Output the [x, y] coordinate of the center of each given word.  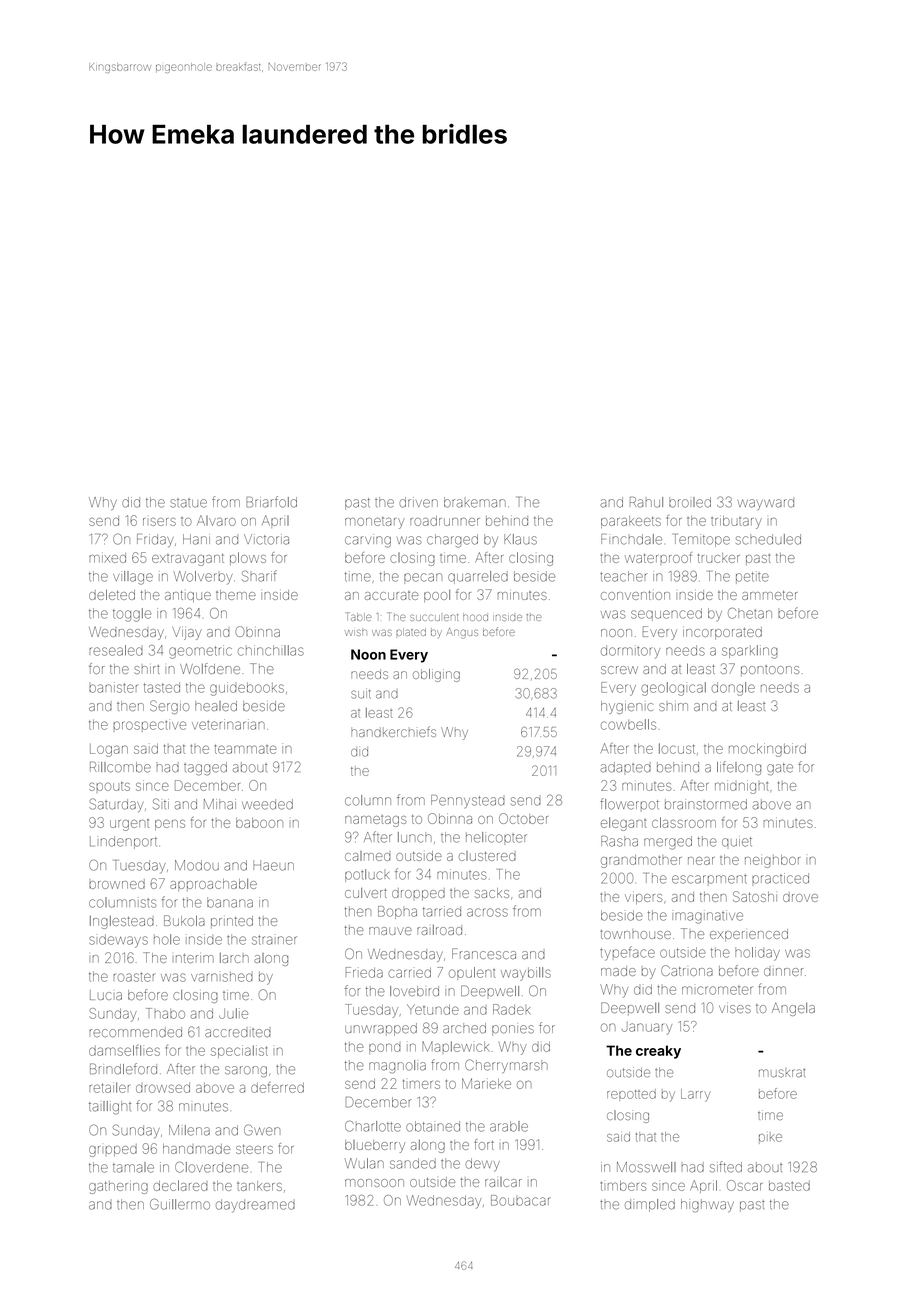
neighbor [772, 861]
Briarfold [271, 502]
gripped [113, 1150]
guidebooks [247, 689]
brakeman [475, 502]
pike [770, 1138]
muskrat [782, 1073]
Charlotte [373, 1126]
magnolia [397, 1066]
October [523, 818]
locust [677, 748]
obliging [436, 675]
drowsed [163, 1088]
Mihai [220, 804]
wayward [766, 504]
